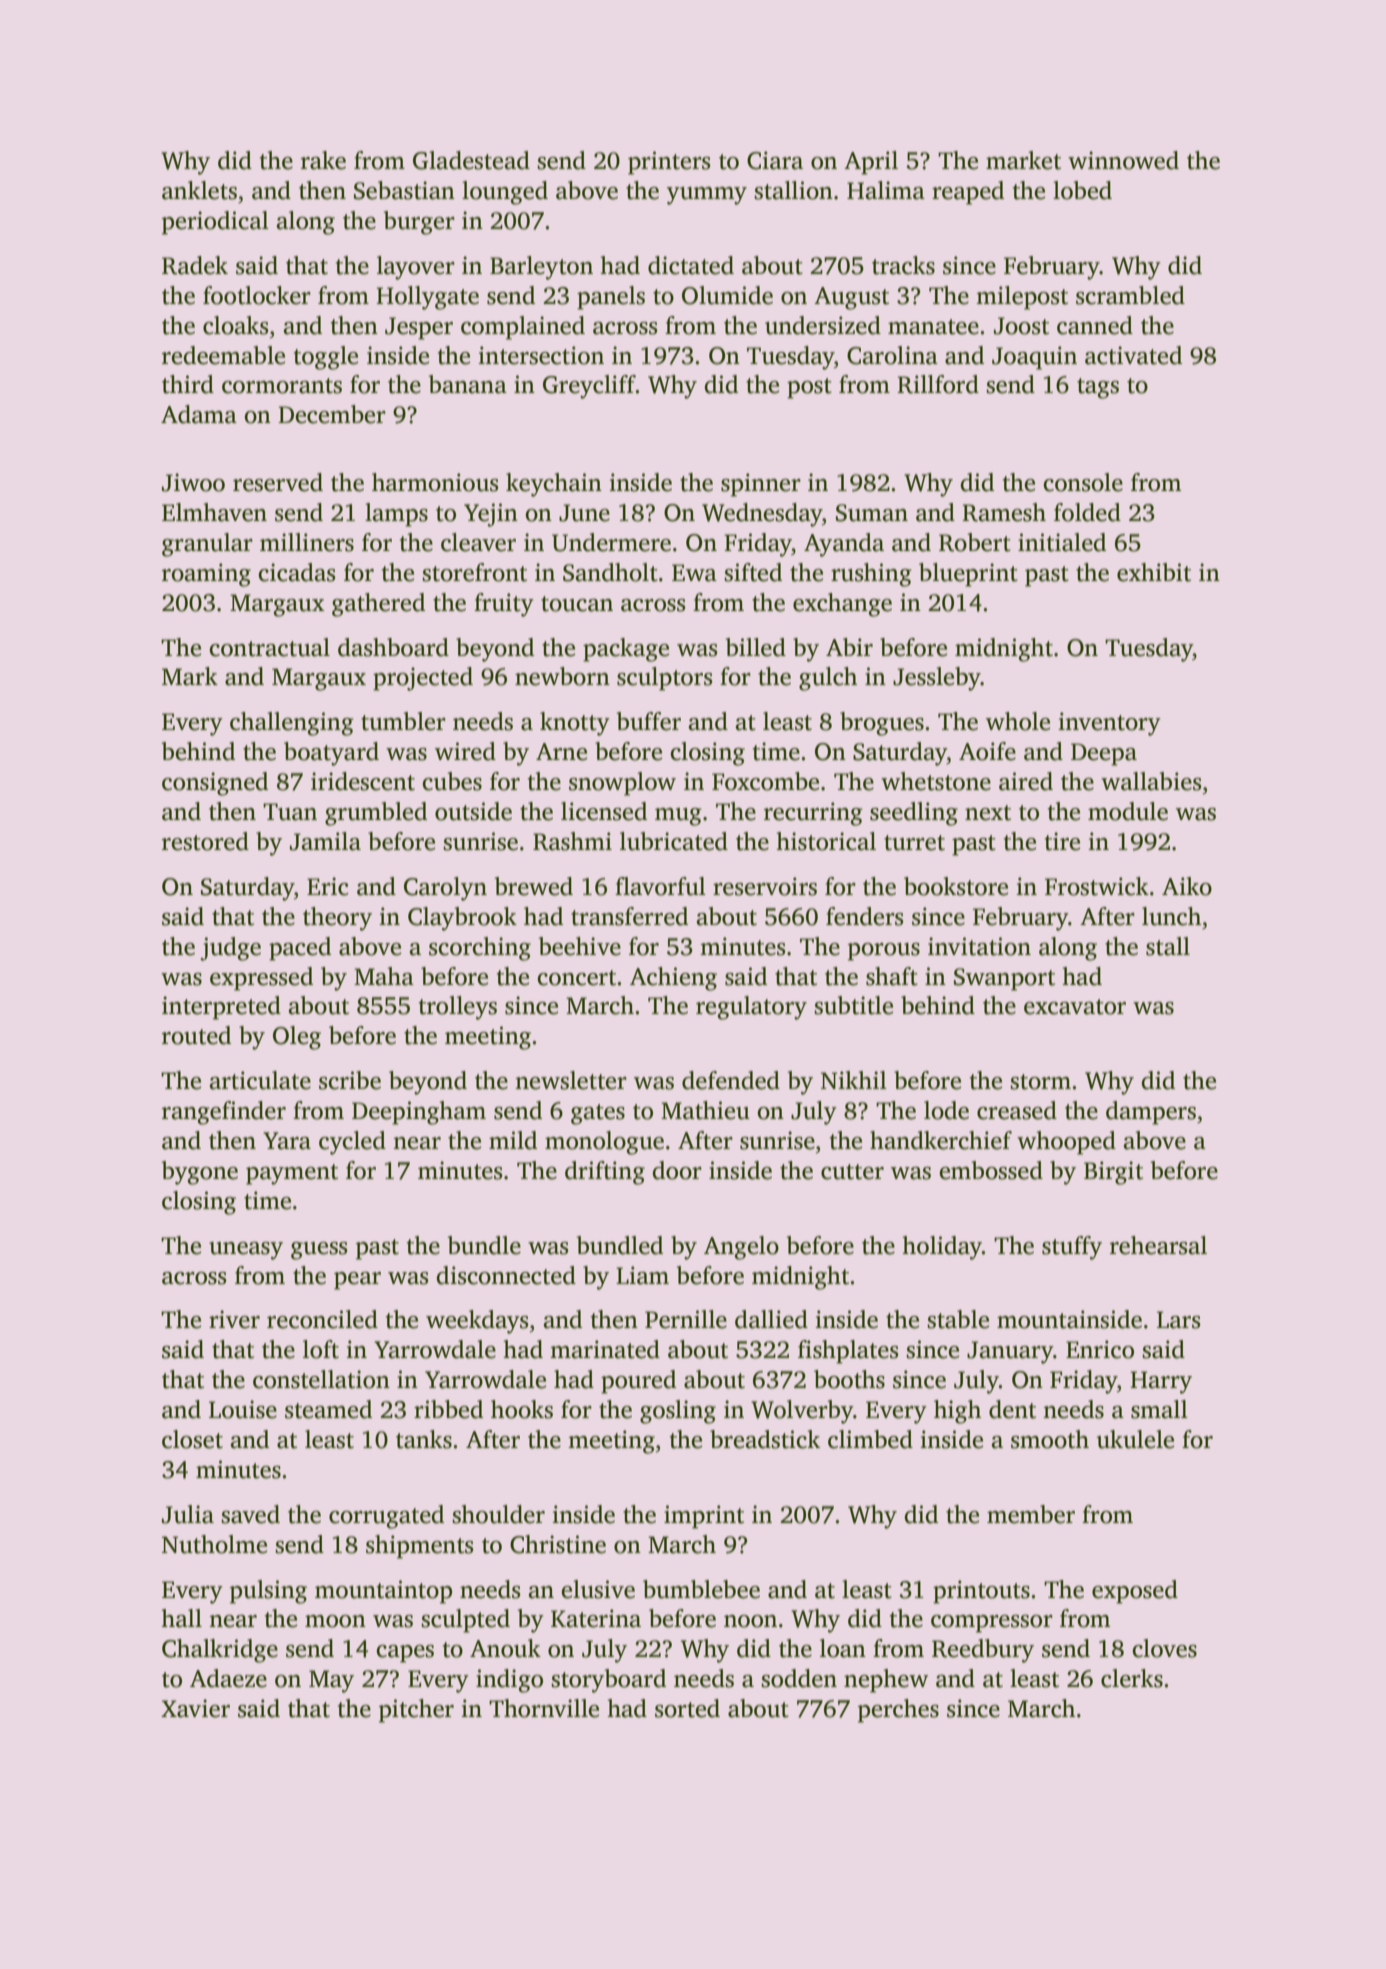 The width and height of the screenshot is (1386, 1969). I want to click on Reedbury, so click(983, 1651).
